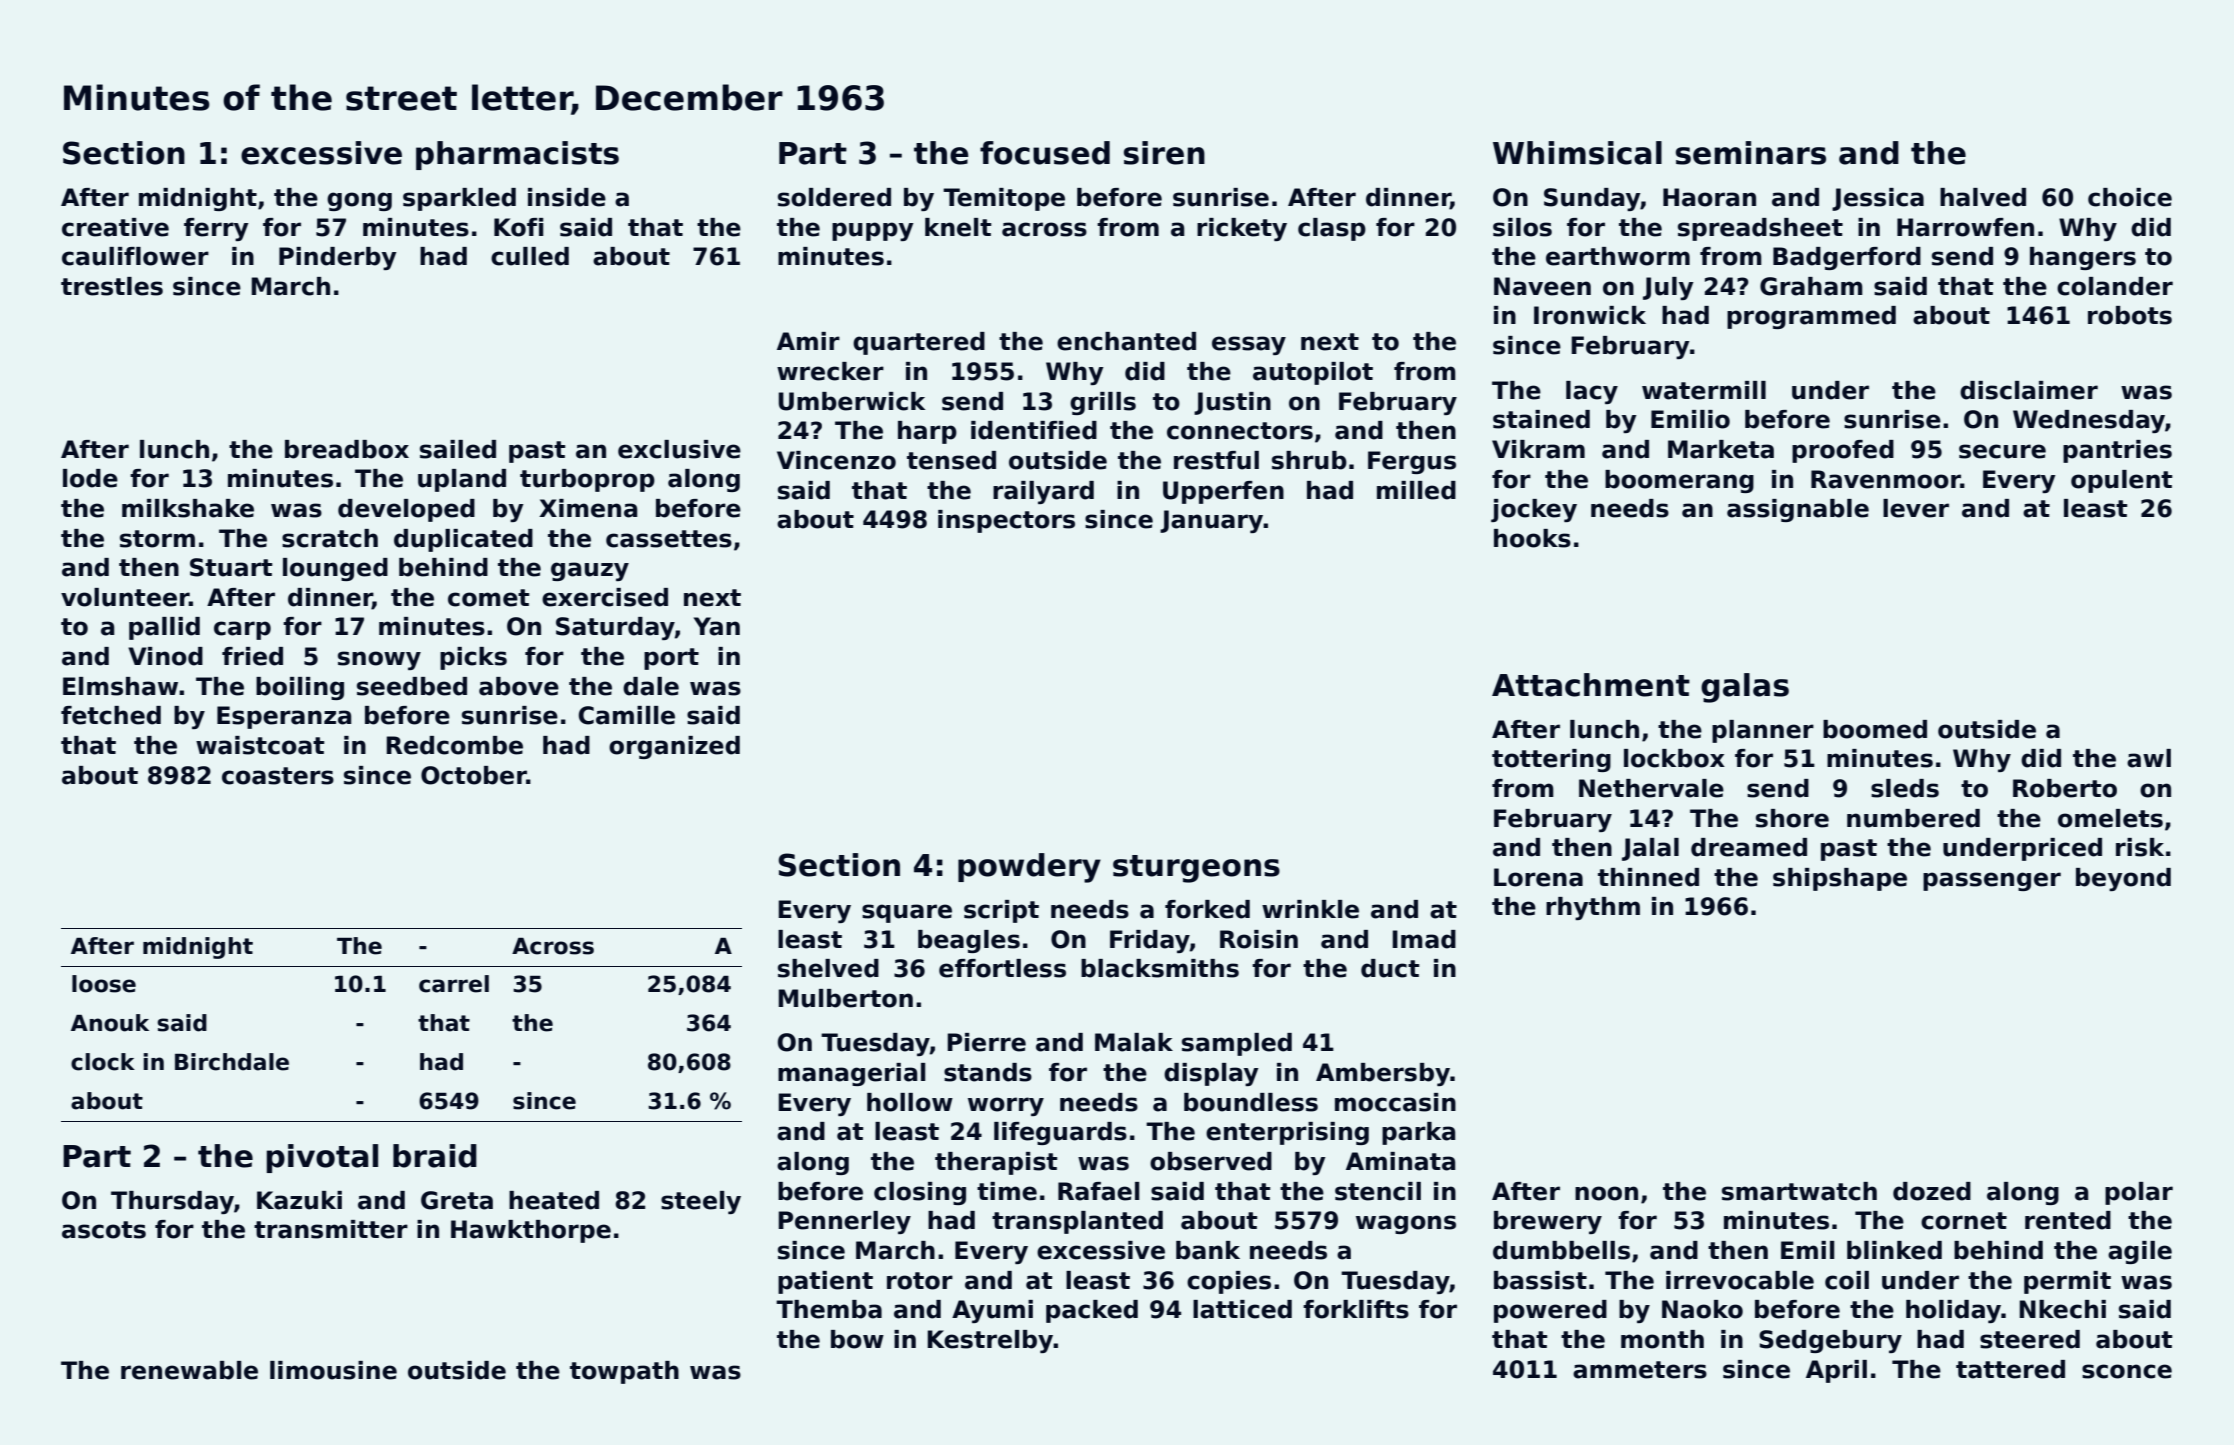 This screenshot has width=2234, height=1445. Describe the element at coordinates (1916, 508) in the screenshot. I see `lever` at that location.
